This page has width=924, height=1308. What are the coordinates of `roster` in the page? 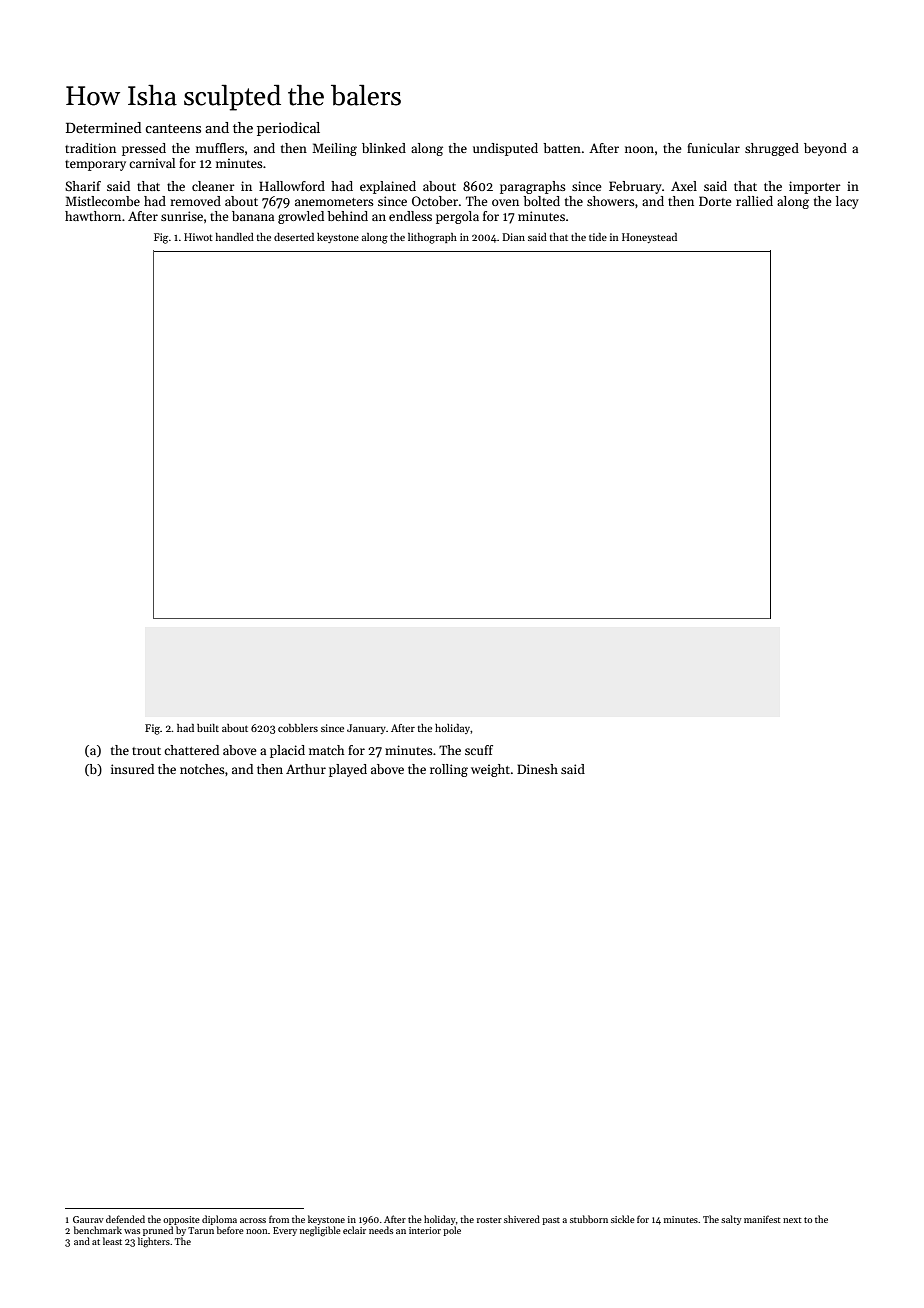 It's located at (489, 1220).
